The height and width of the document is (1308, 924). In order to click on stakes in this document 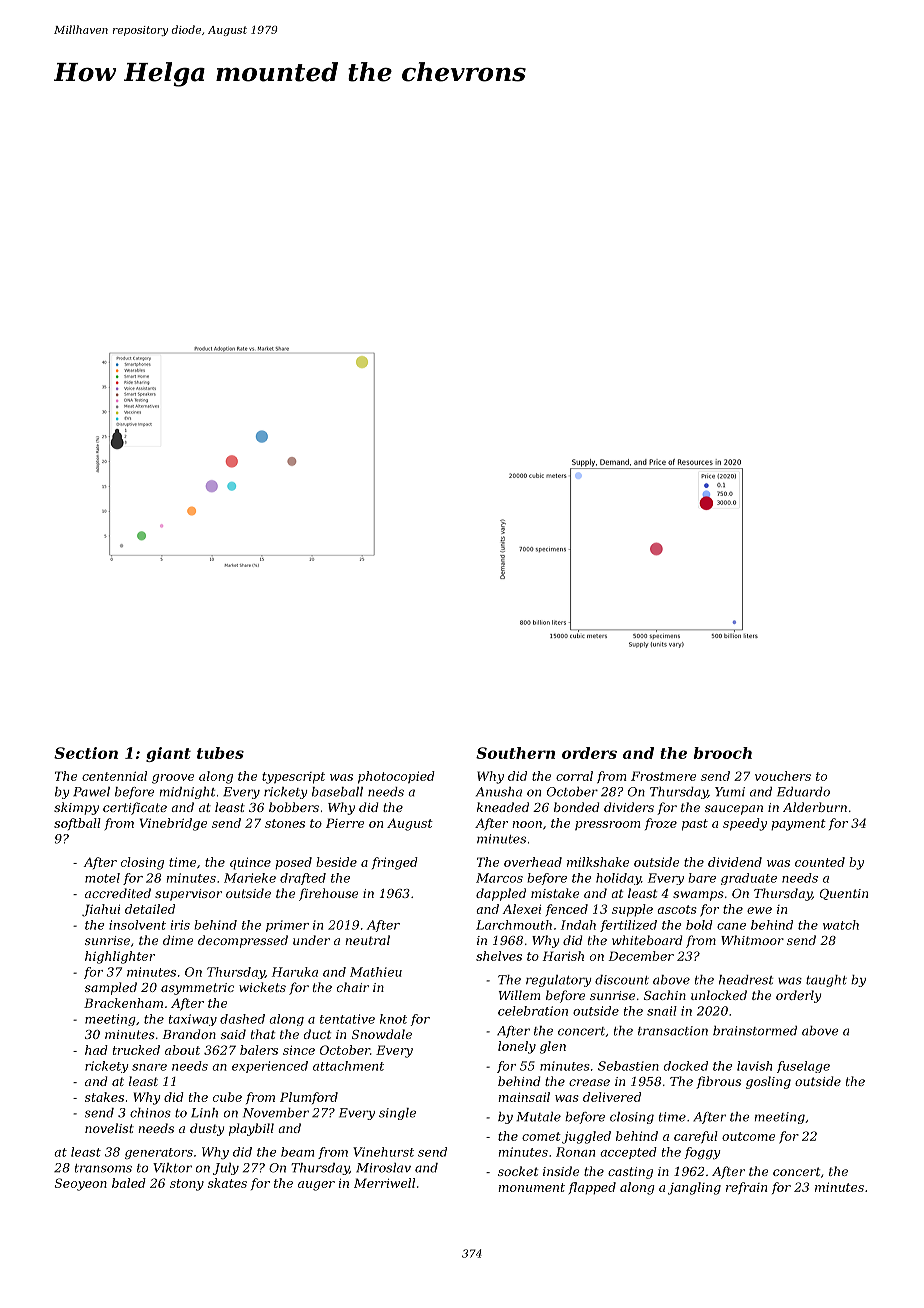, I will do `click(104, 1097)`.
